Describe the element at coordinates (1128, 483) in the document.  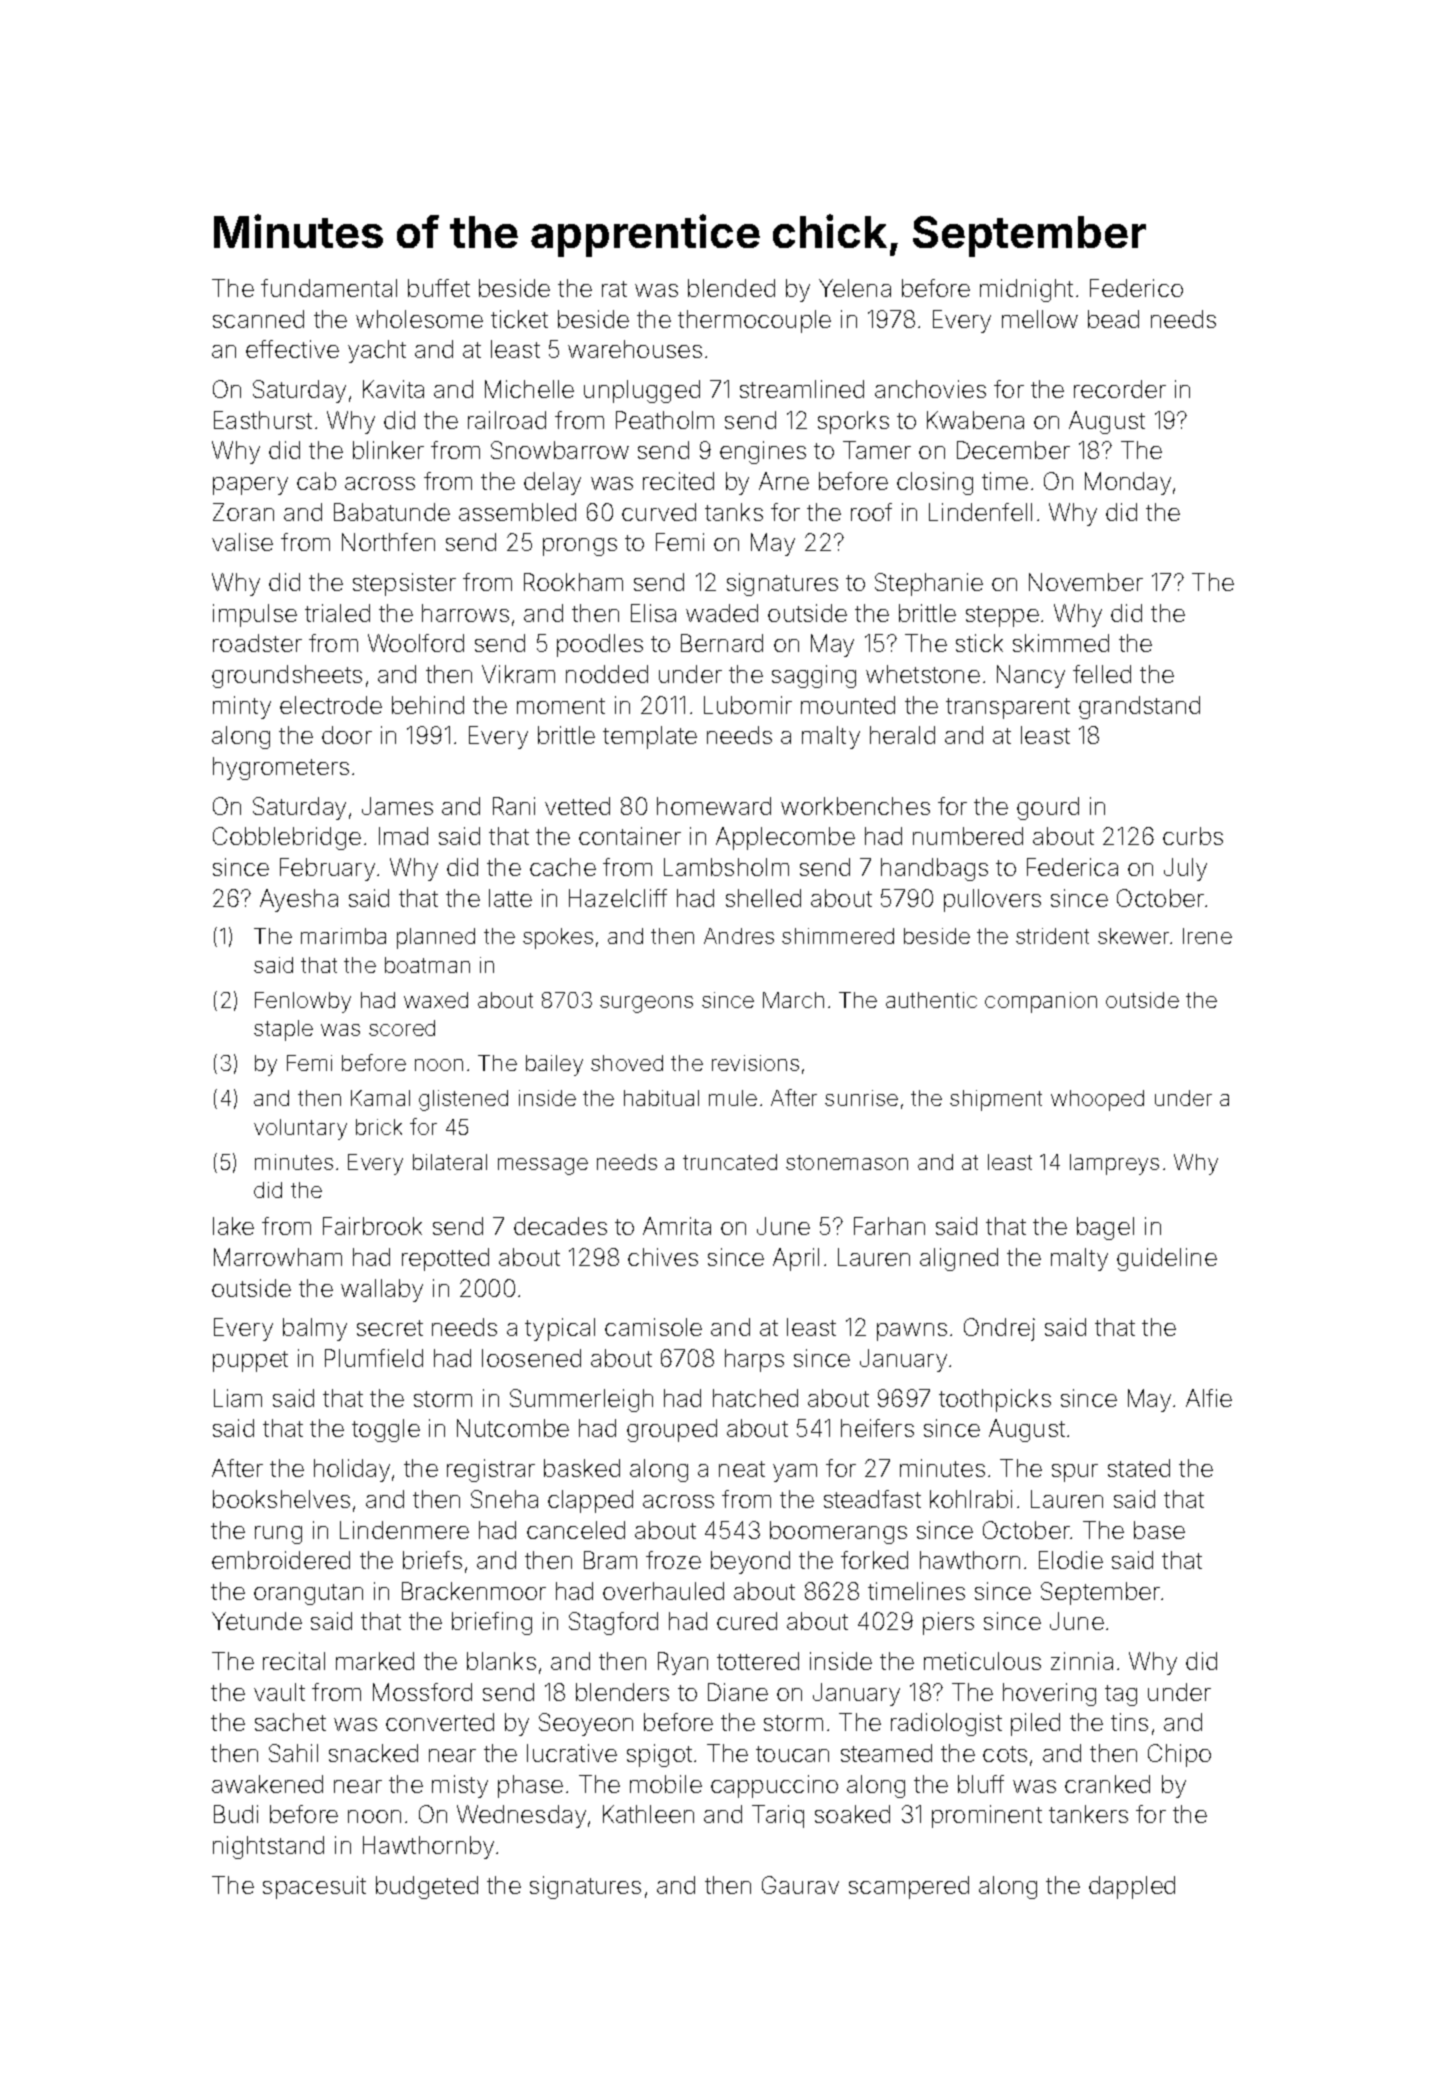
I see `Monday` at that location.
